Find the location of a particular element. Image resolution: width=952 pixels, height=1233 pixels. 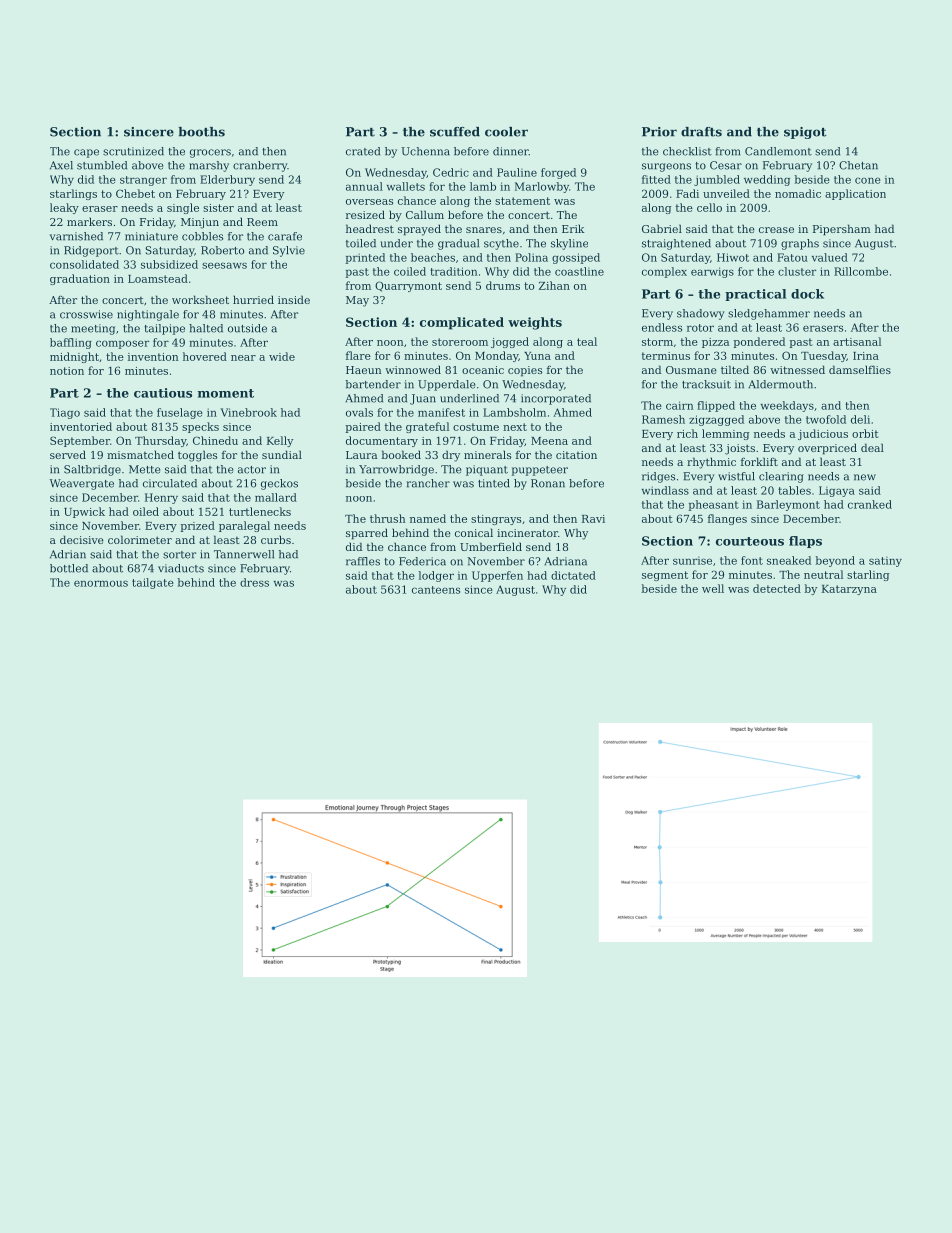

terminus is located at coordinates (665, 356).
